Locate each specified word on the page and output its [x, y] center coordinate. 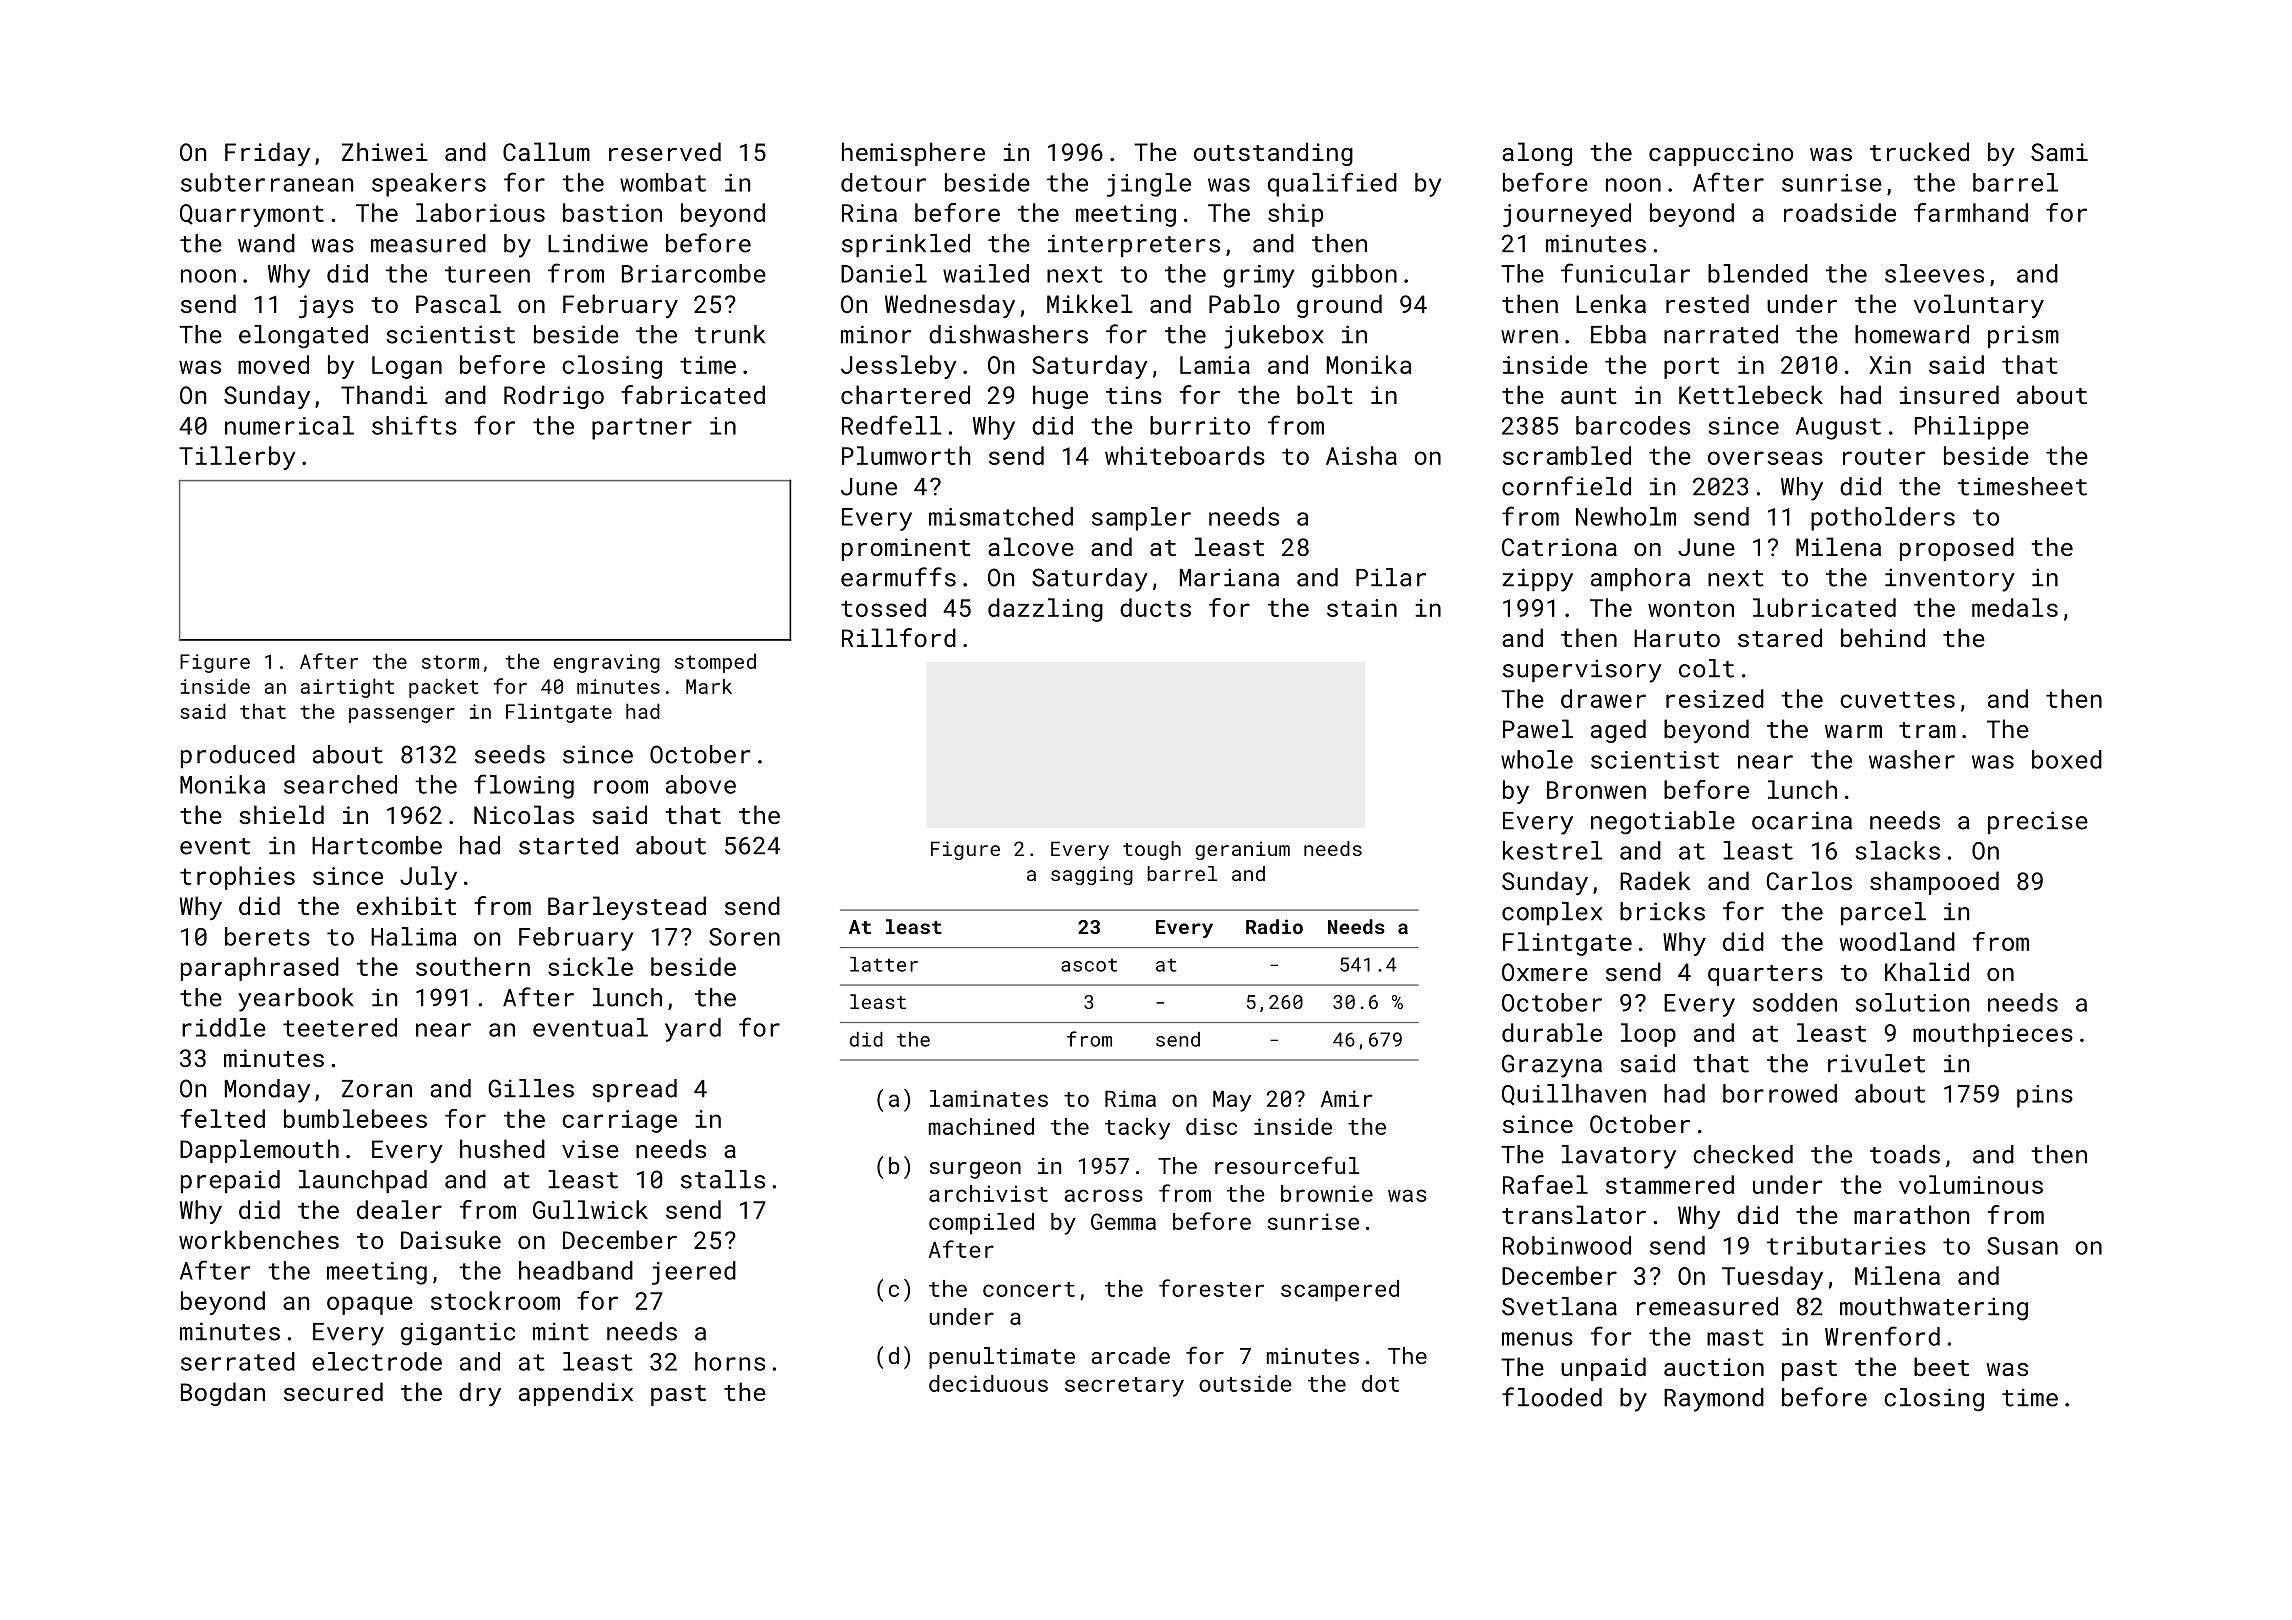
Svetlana [1559, 1306]
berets [267, 936]
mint [561, 1331]
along [1537, 154]
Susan [2022, 1246]
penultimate [1002, 1358]
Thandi [384, 394]
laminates [989, 1098]
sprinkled [906, 245]
